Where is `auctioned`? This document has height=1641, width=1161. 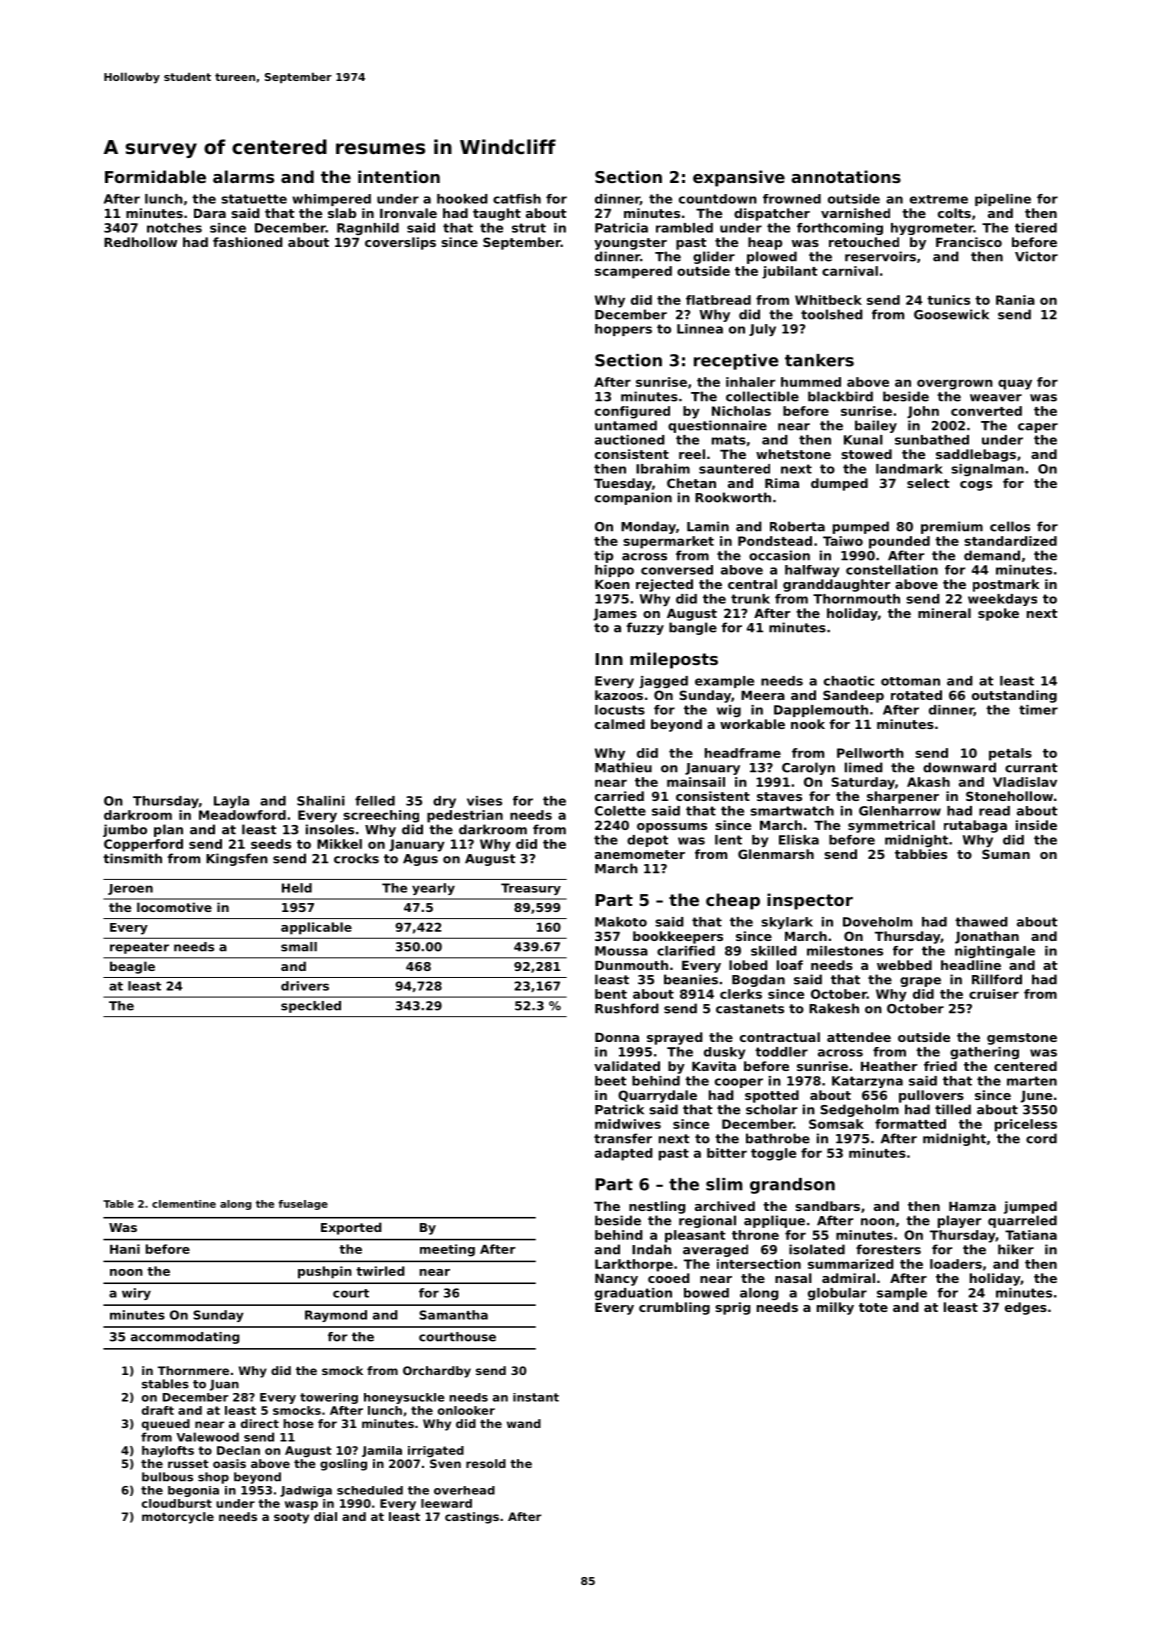 auctioned is located at coordinates (630, 440).
